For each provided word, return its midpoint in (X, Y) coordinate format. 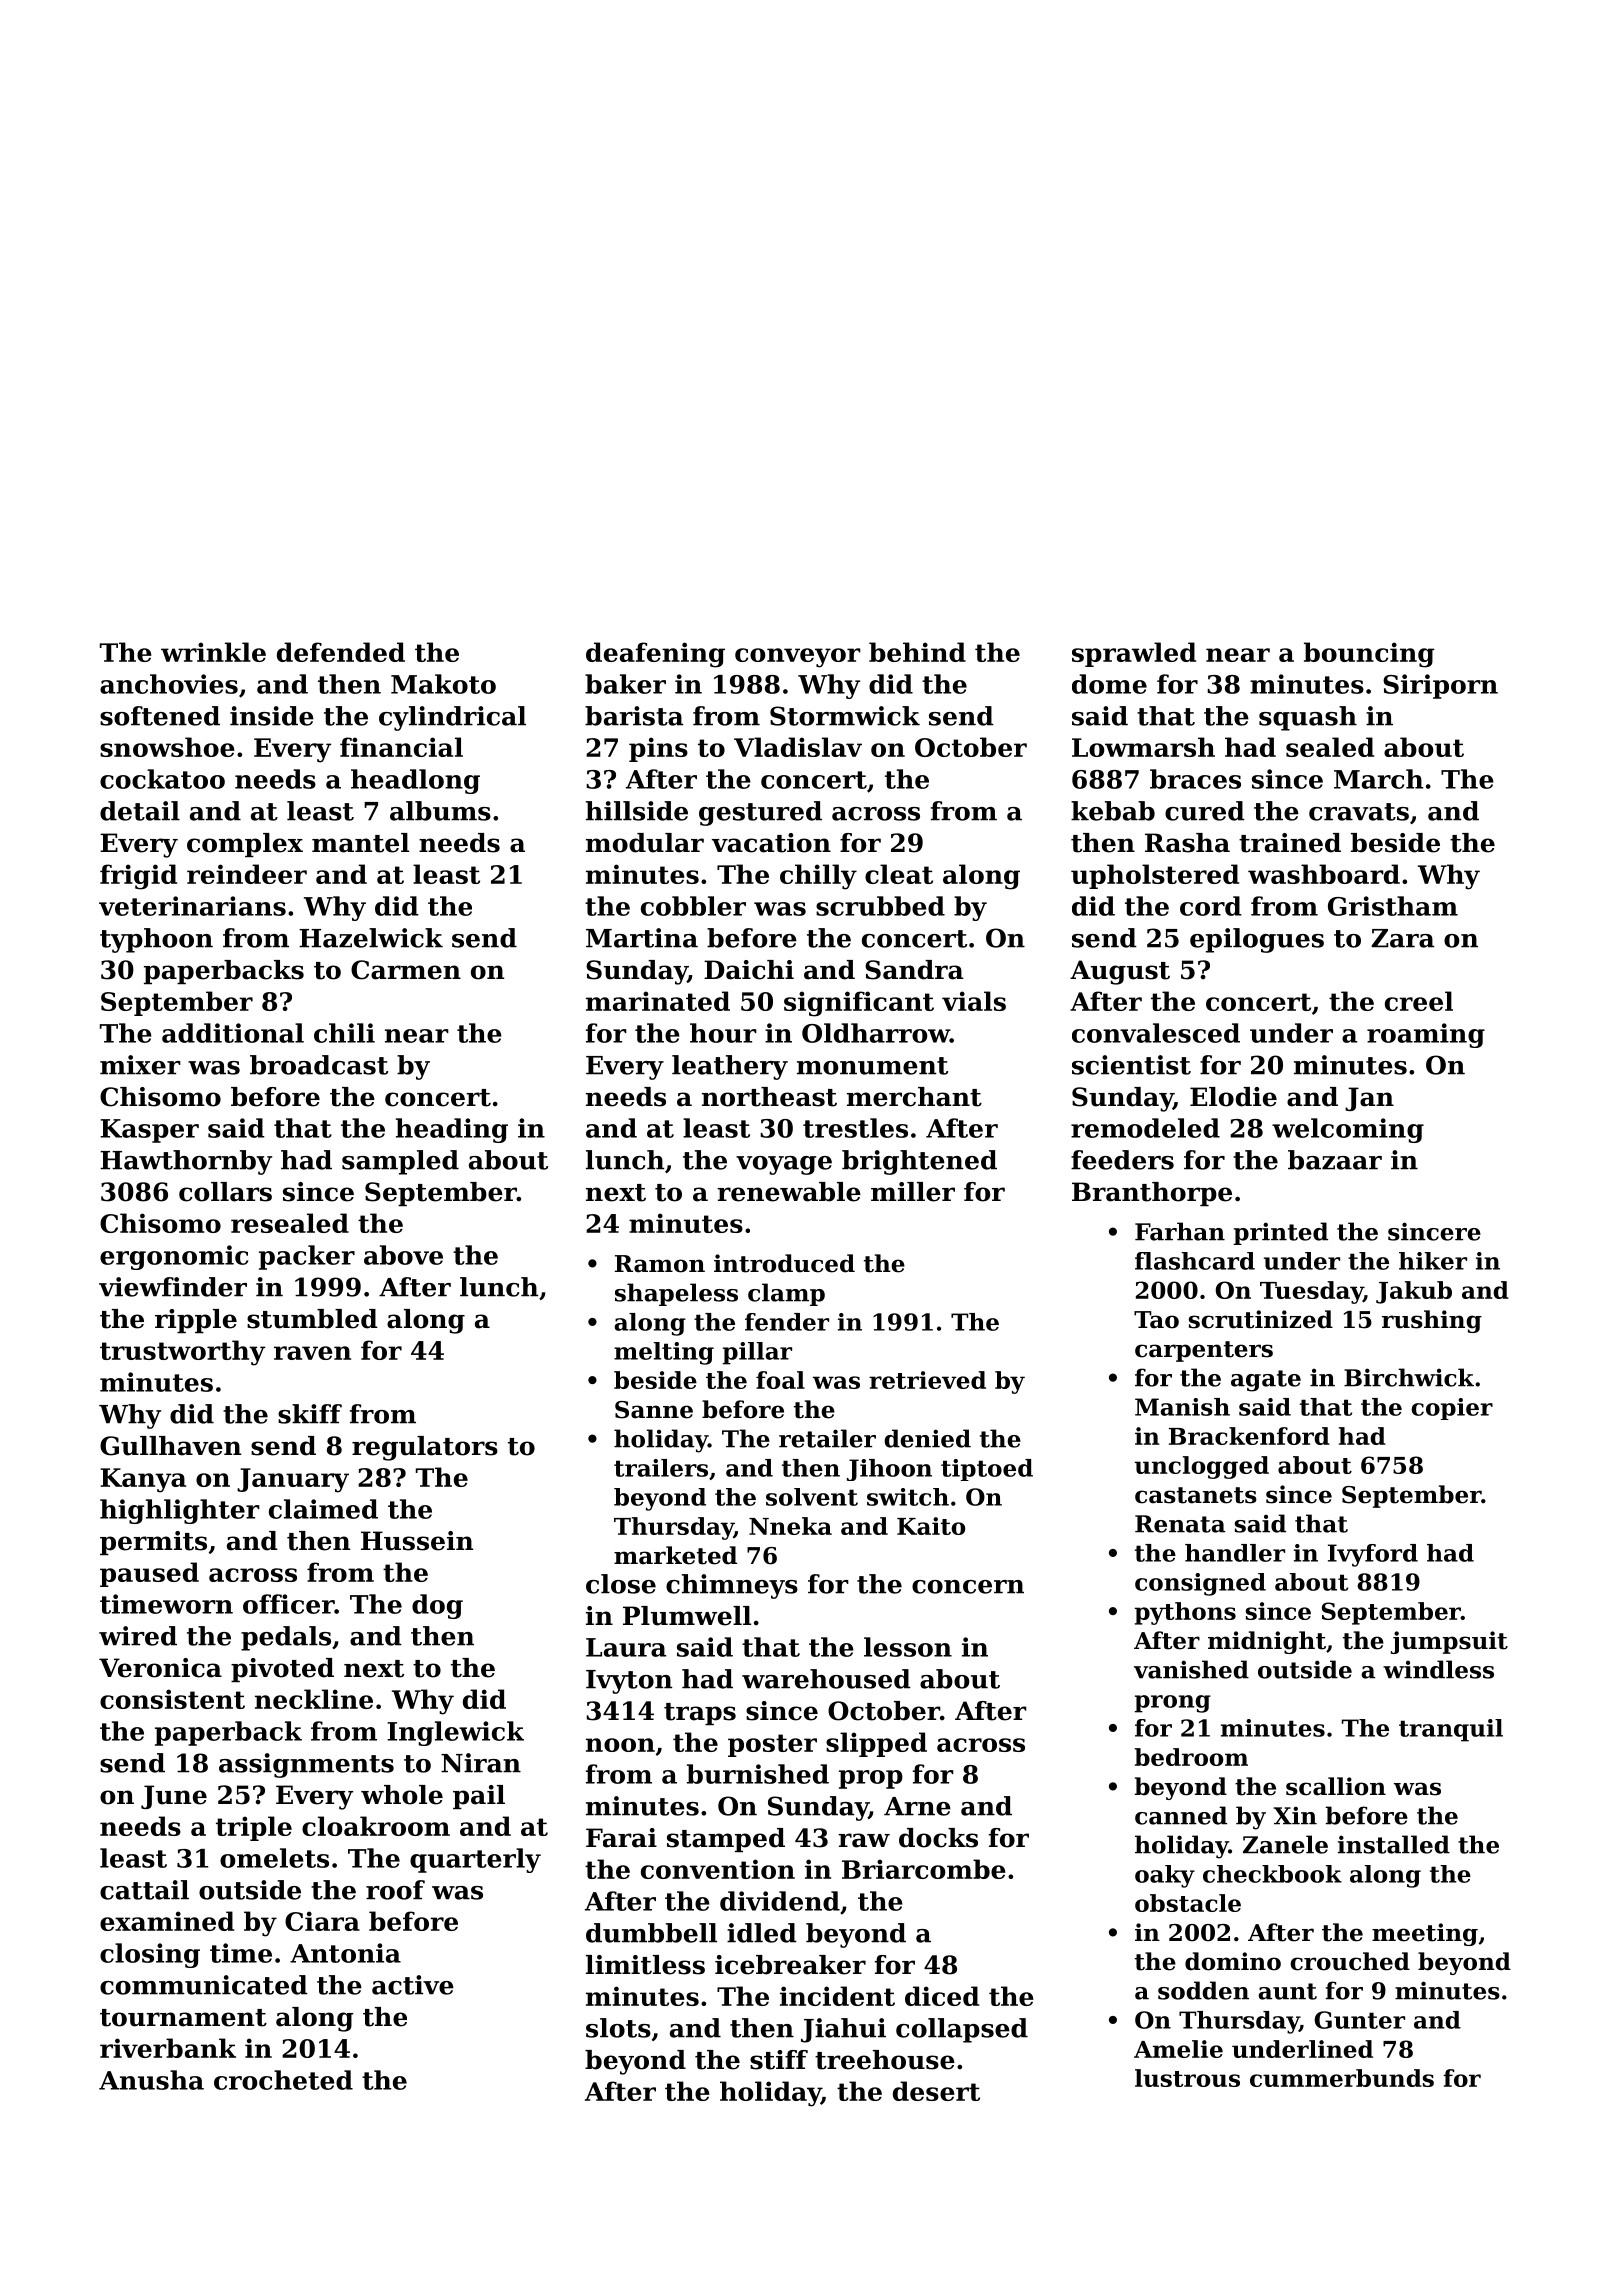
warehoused (826, 1679)
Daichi (749, 970)
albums (440, 811)
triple (254, 1828)
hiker (1433, 1261)
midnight (1267, 1642)
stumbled (312, 1319)
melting (664, 1353)
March (1378, 779)
